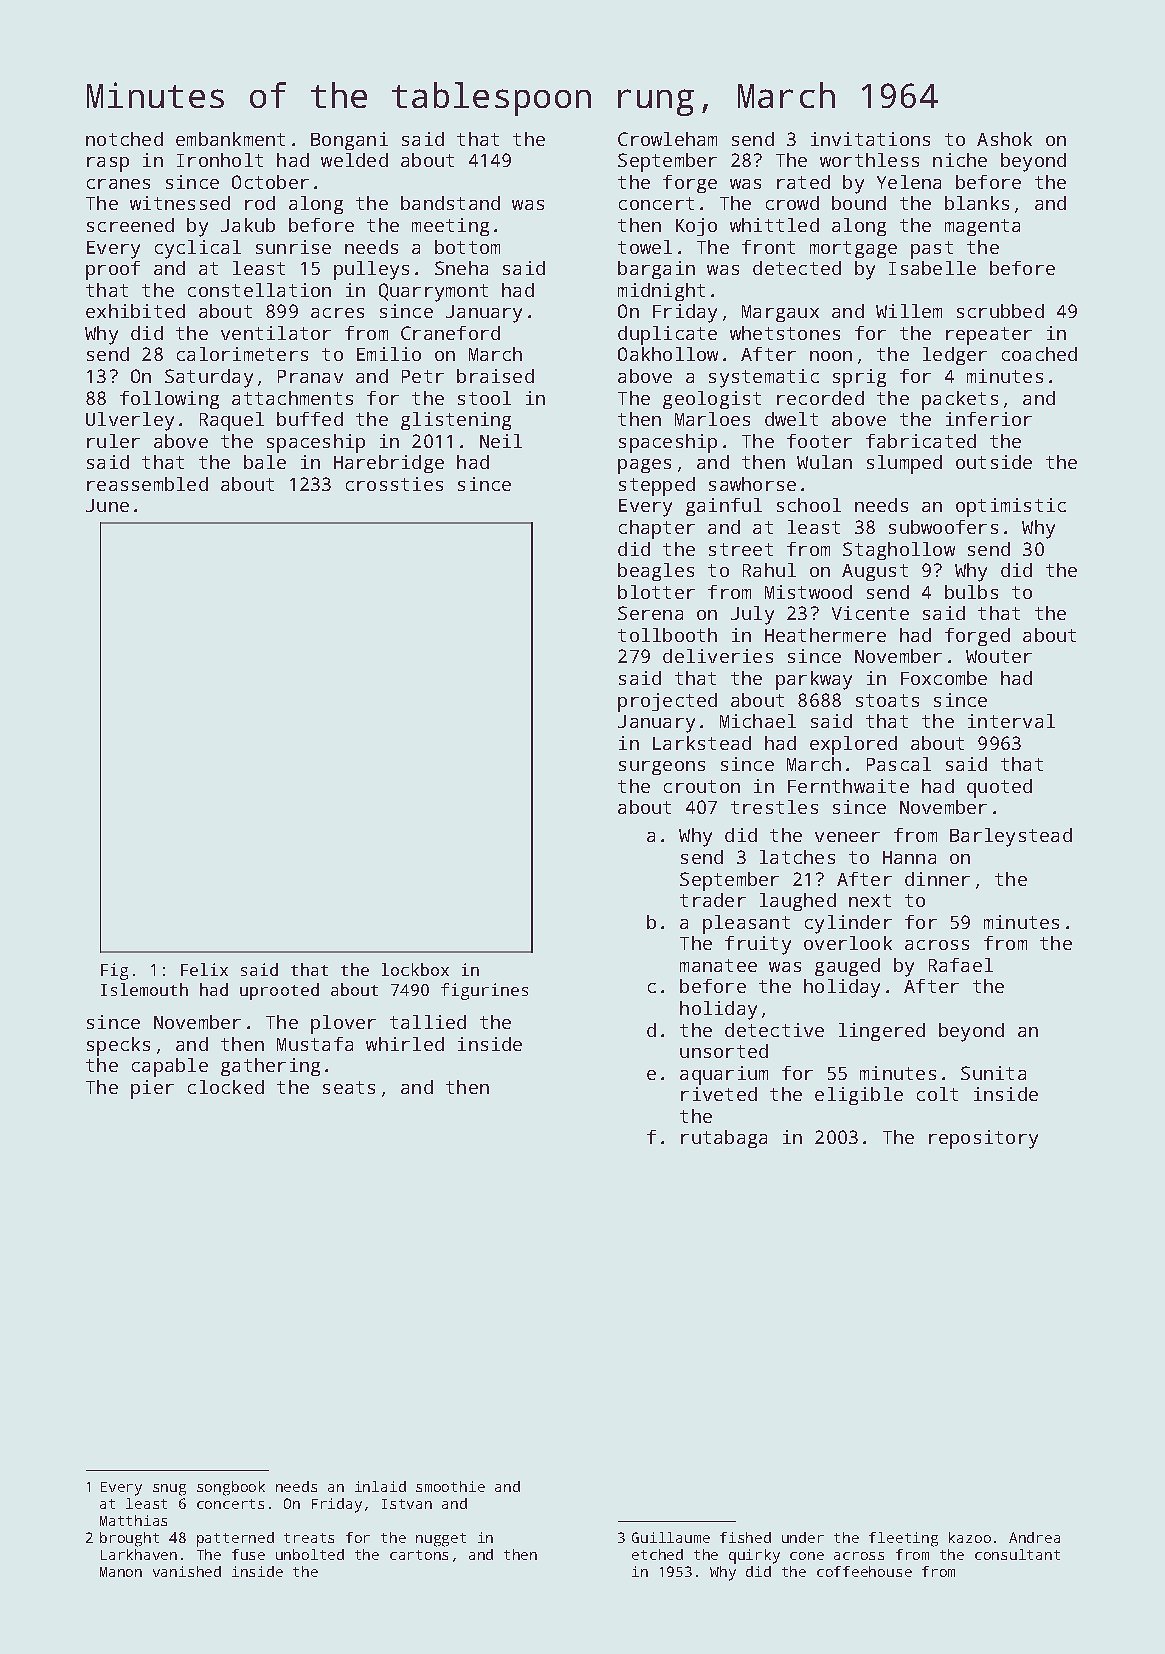 The image size is (1165, 1654). Describe the element at coordinates (656, 572) in the screenshot. I see `beagles` at that location.
